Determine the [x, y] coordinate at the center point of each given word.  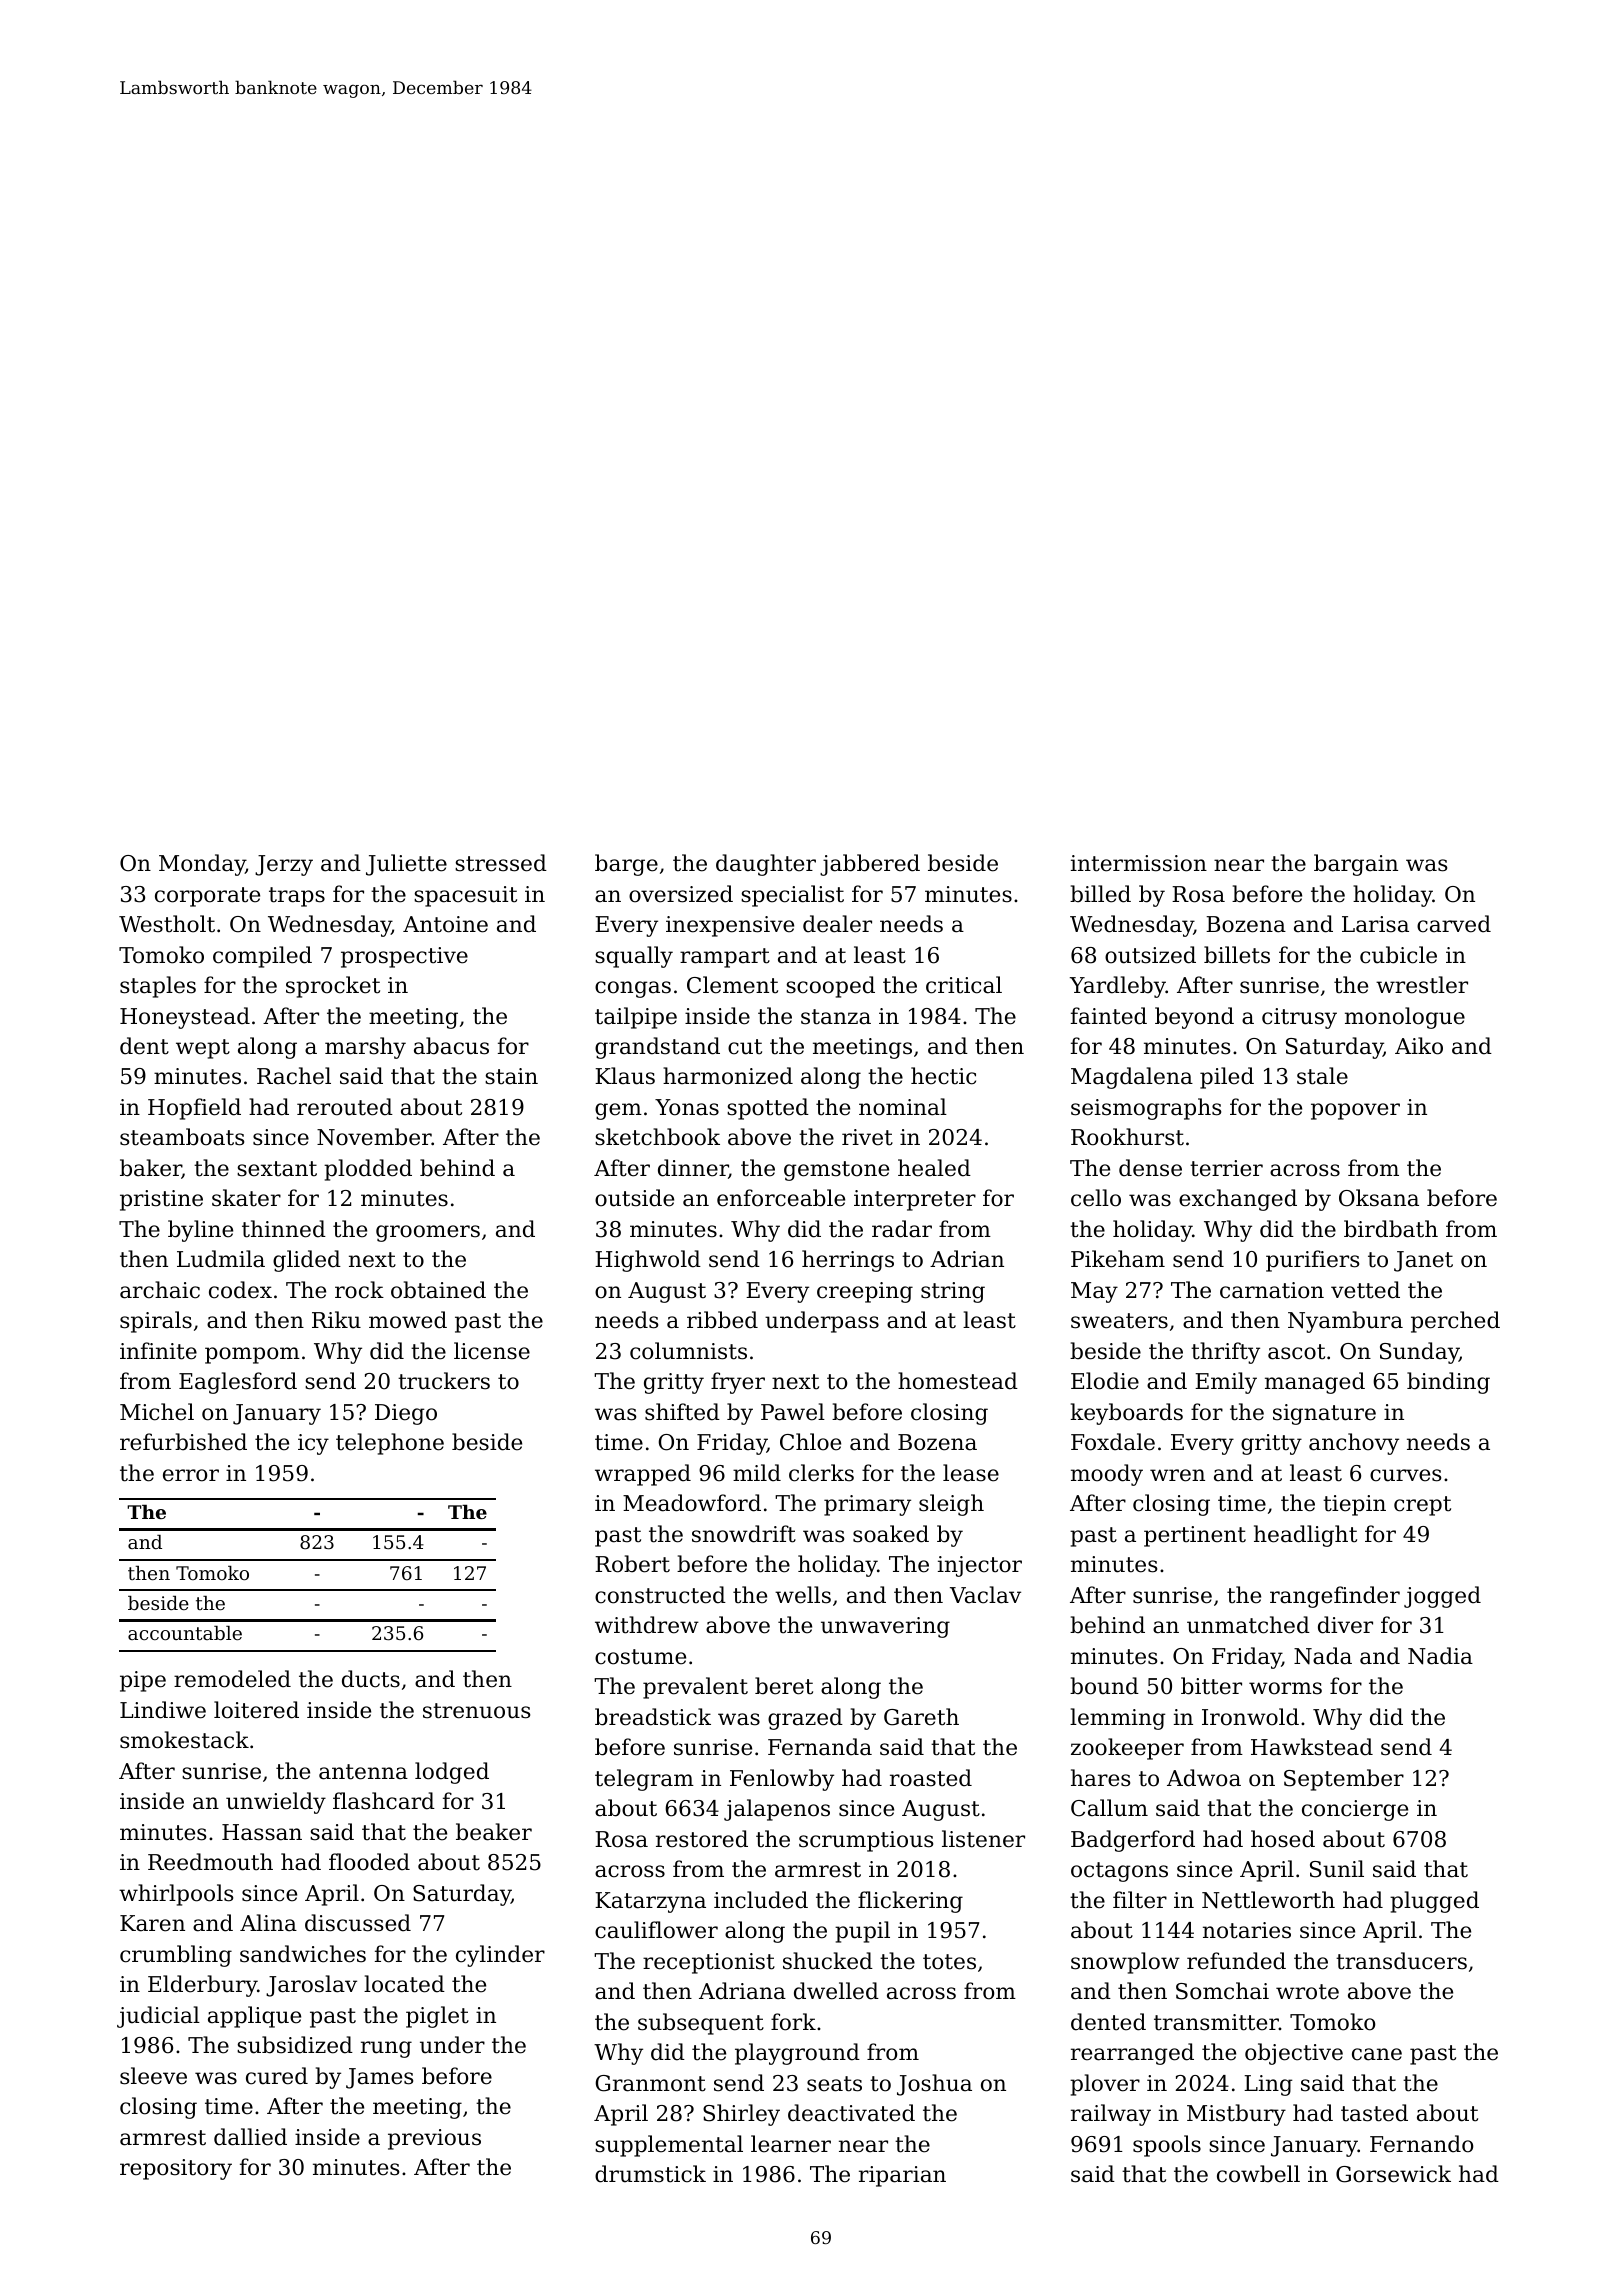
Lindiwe [163, 1710]
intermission [1139, 863]
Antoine [445, 924]
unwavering [885, 1627]
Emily [1226, 1383]
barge [626, 865]
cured [277, 2076]
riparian [902, 2176]
